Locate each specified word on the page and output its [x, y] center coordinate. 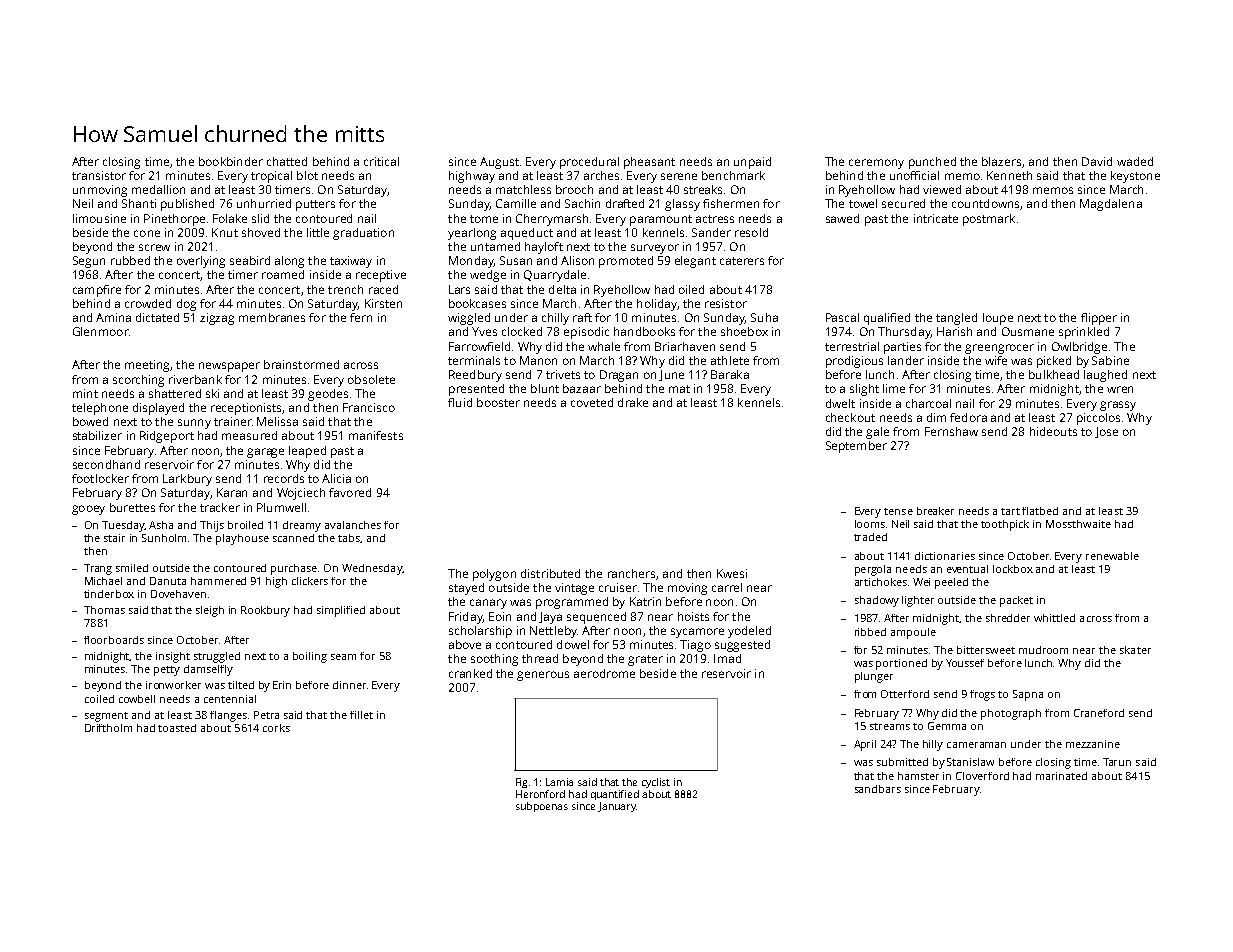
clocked [522, 331]
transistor [99, 175]
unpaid [752, 163]
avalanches [353, 525]
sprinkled [1084, 333]
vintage [574, 589]
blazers [1001, 161]
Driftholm [108, 728]
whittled [1054, 618]
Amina [113, 317]
